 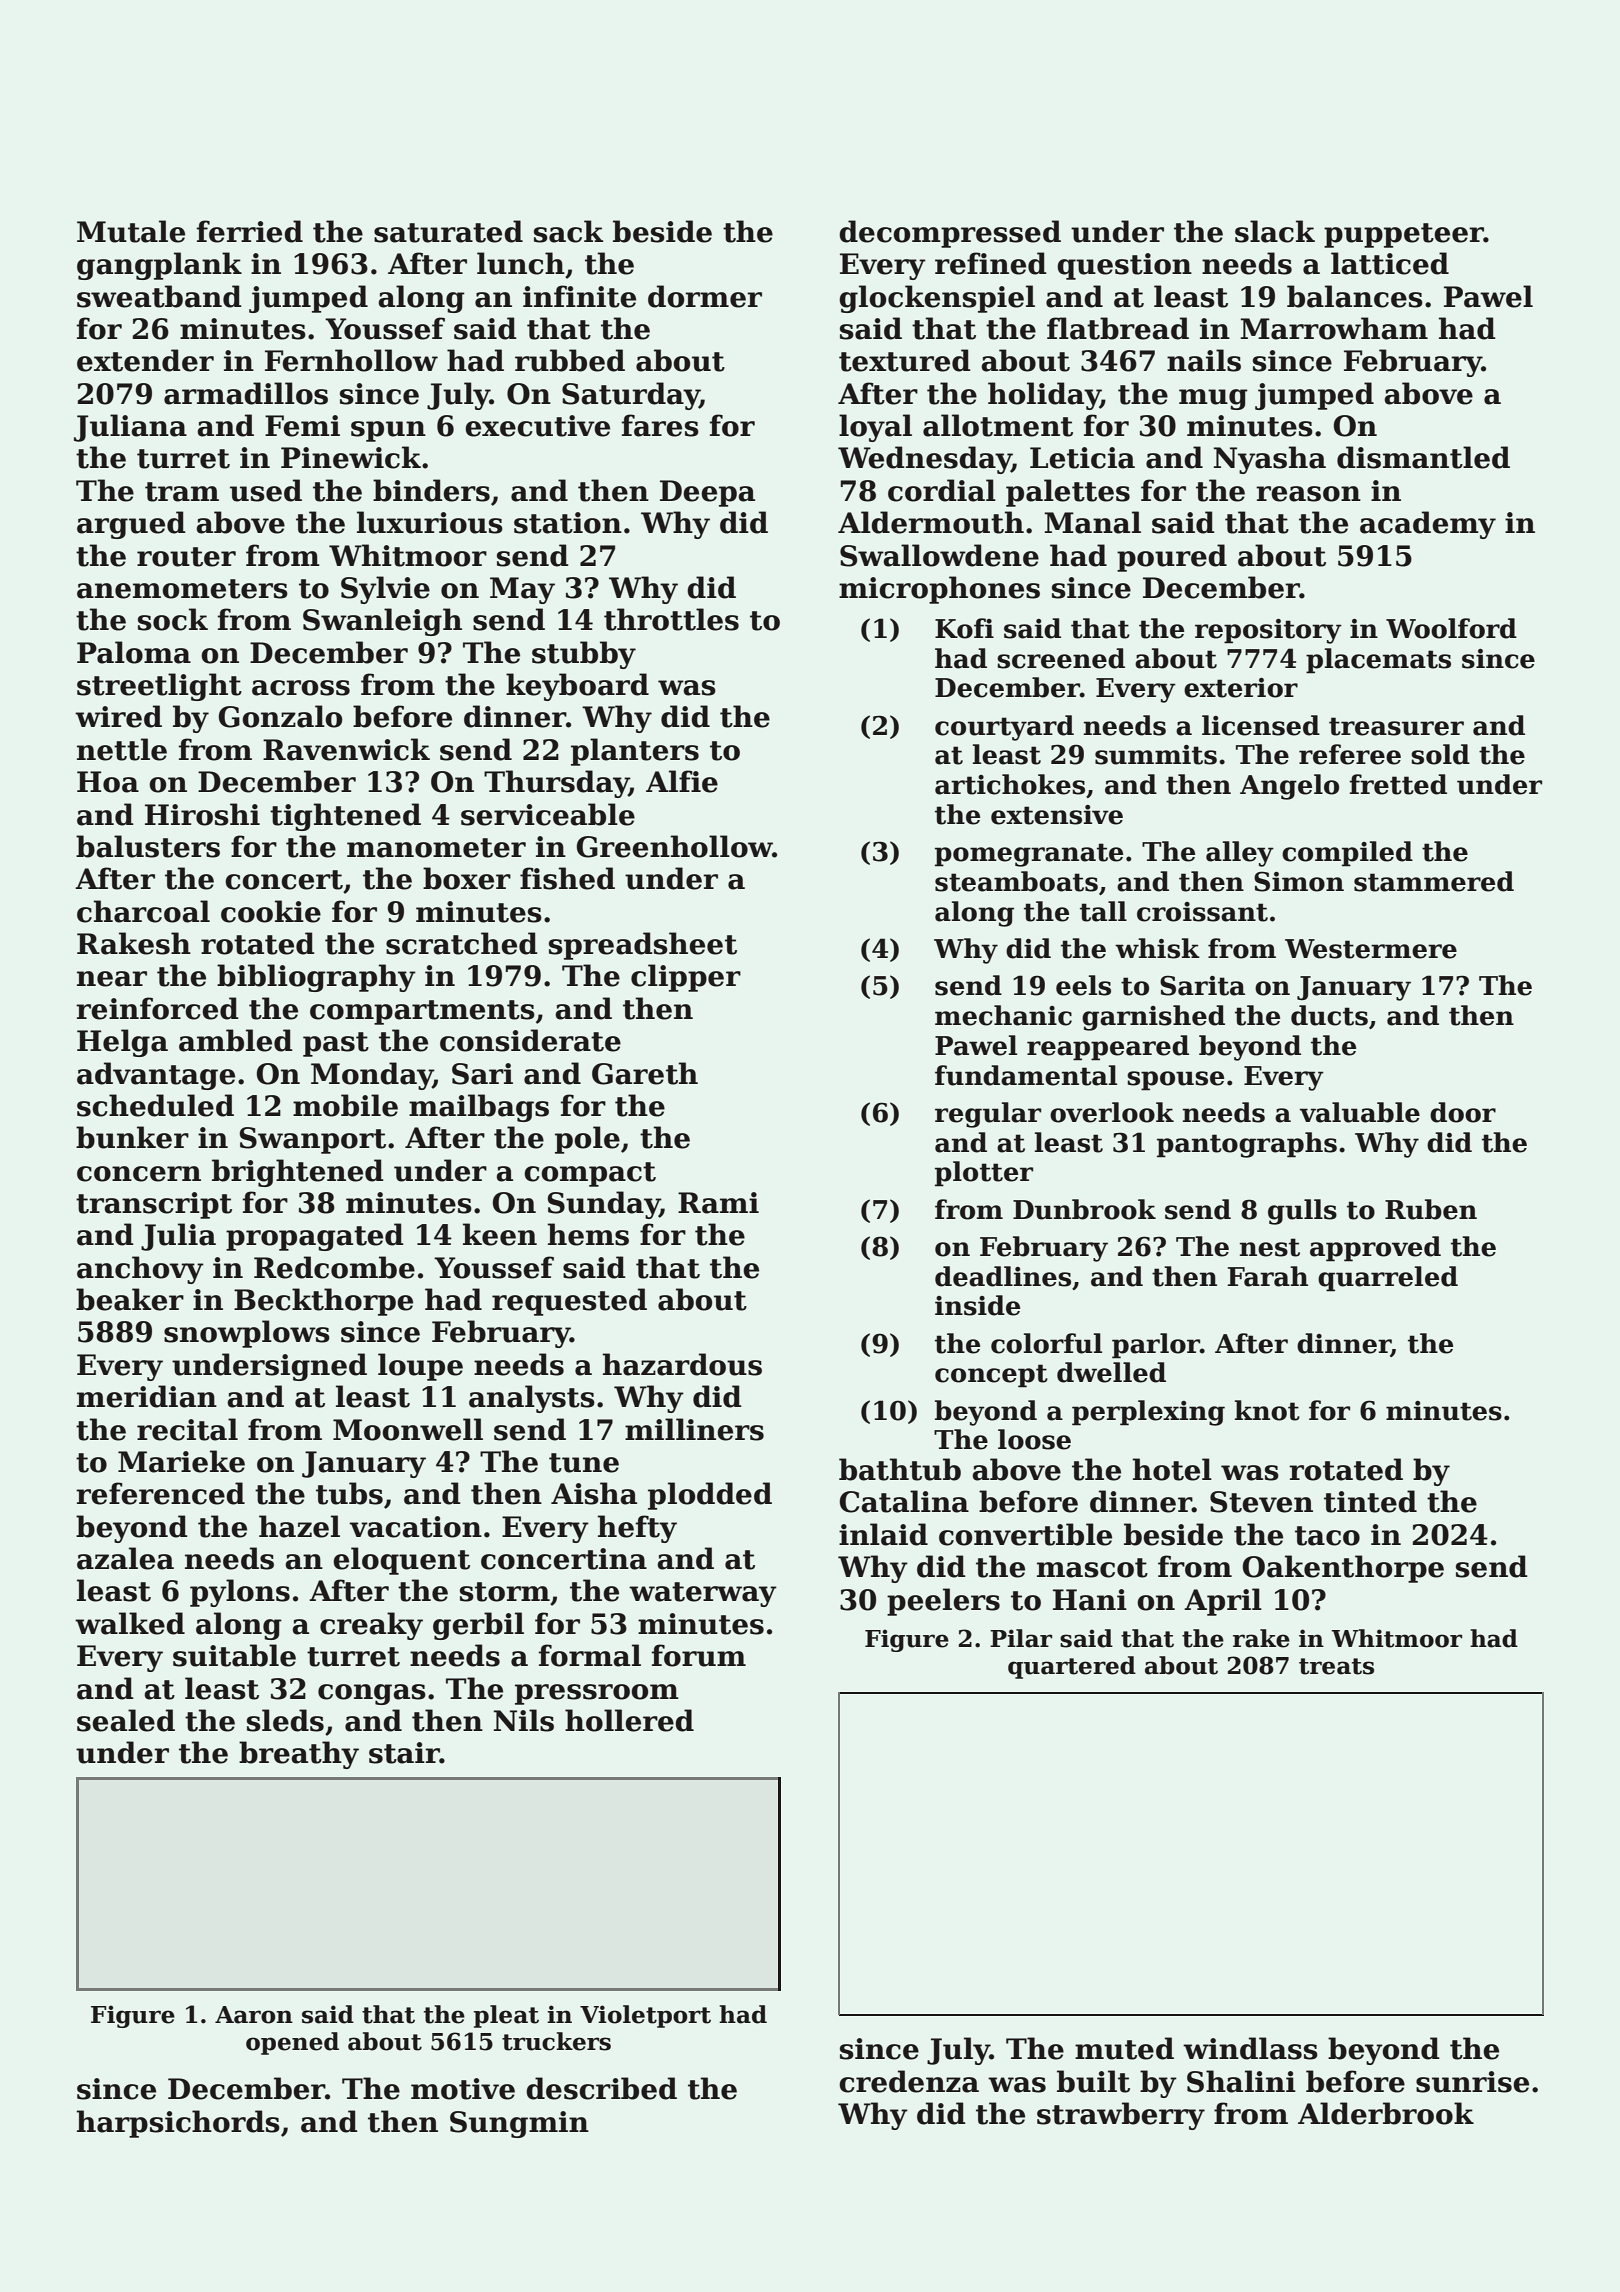 What do you see at coordinates (1434, 881) in the page?
I see `stammered` at bounding box center [1434, 881].
